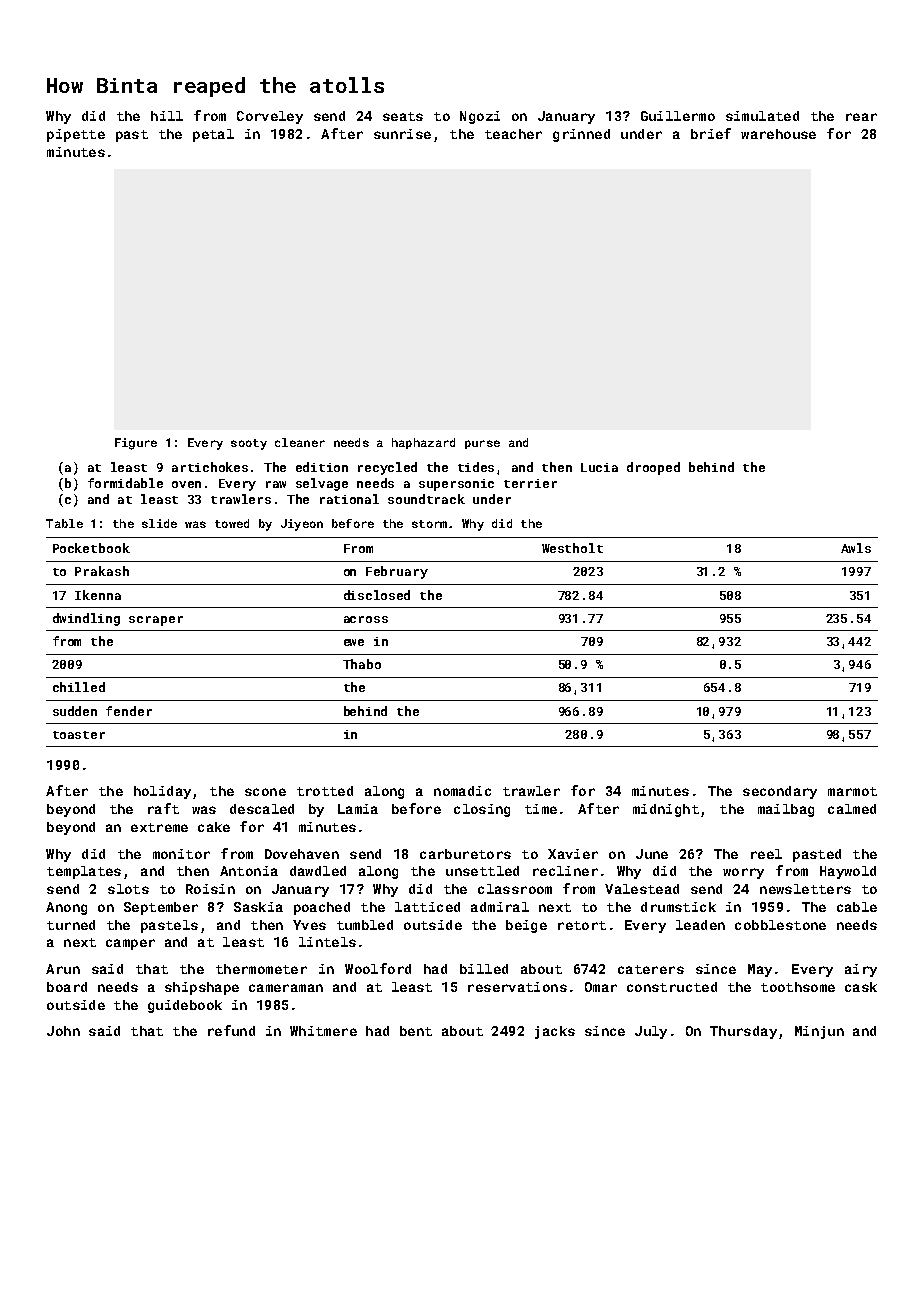 The width and height of the image is (924, 1308). I want to click on July, so click(651, 1032).
